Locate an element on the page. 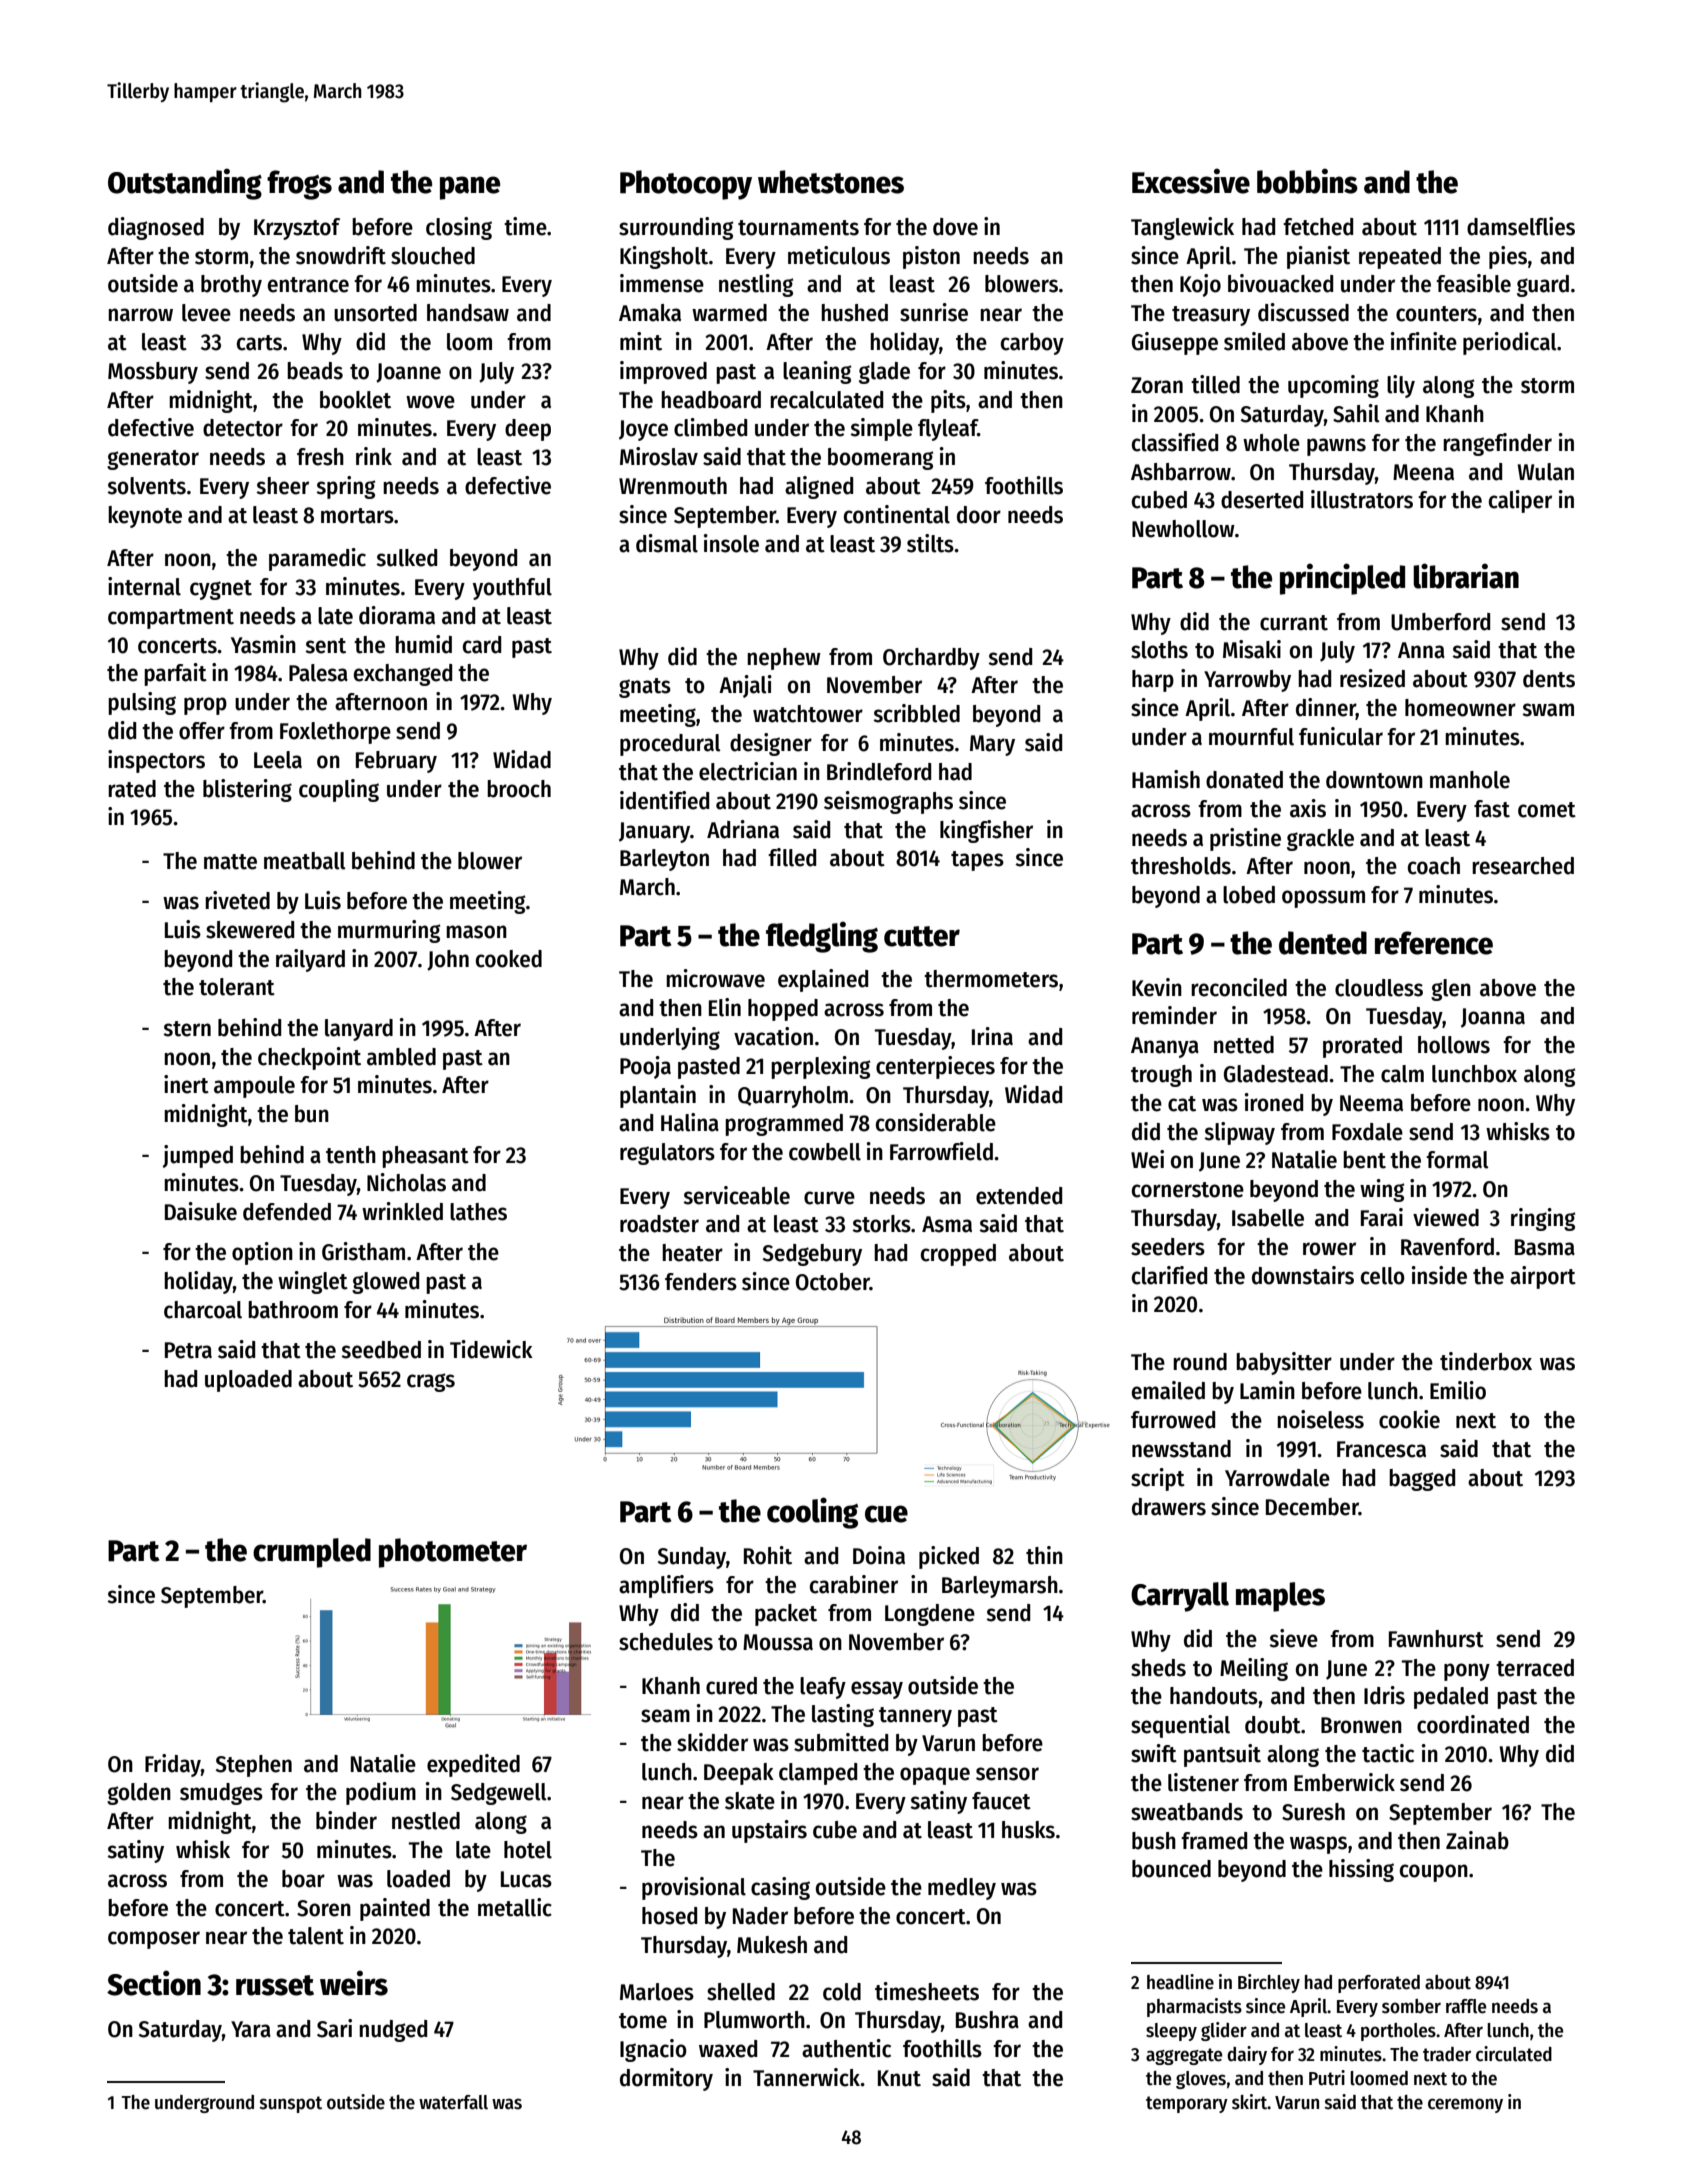 The height and width of the document is (2178, 1683). heater is located at coordinates (692, 1253).
